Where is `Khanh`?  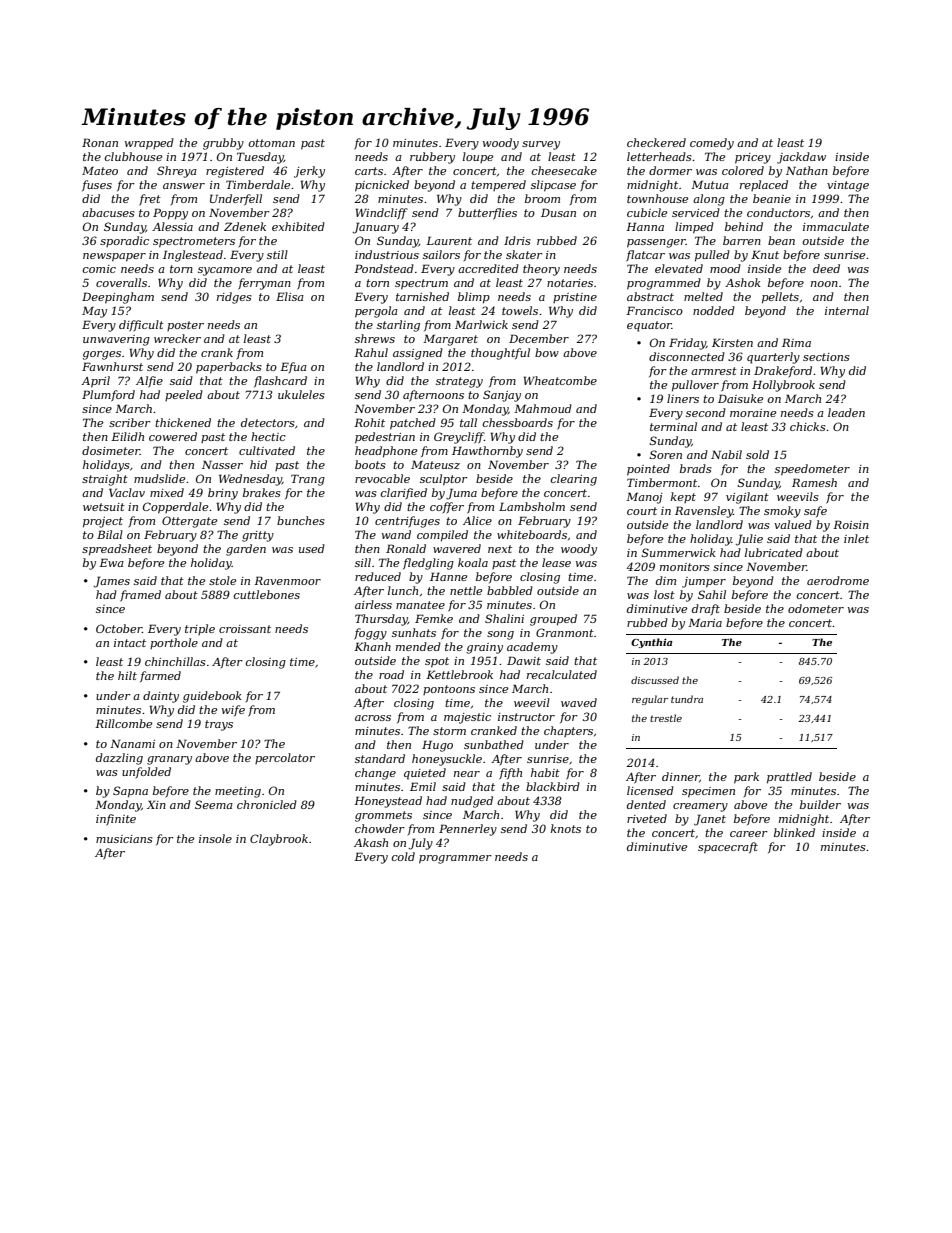 Khanh is located at coordinates (372, 646).
